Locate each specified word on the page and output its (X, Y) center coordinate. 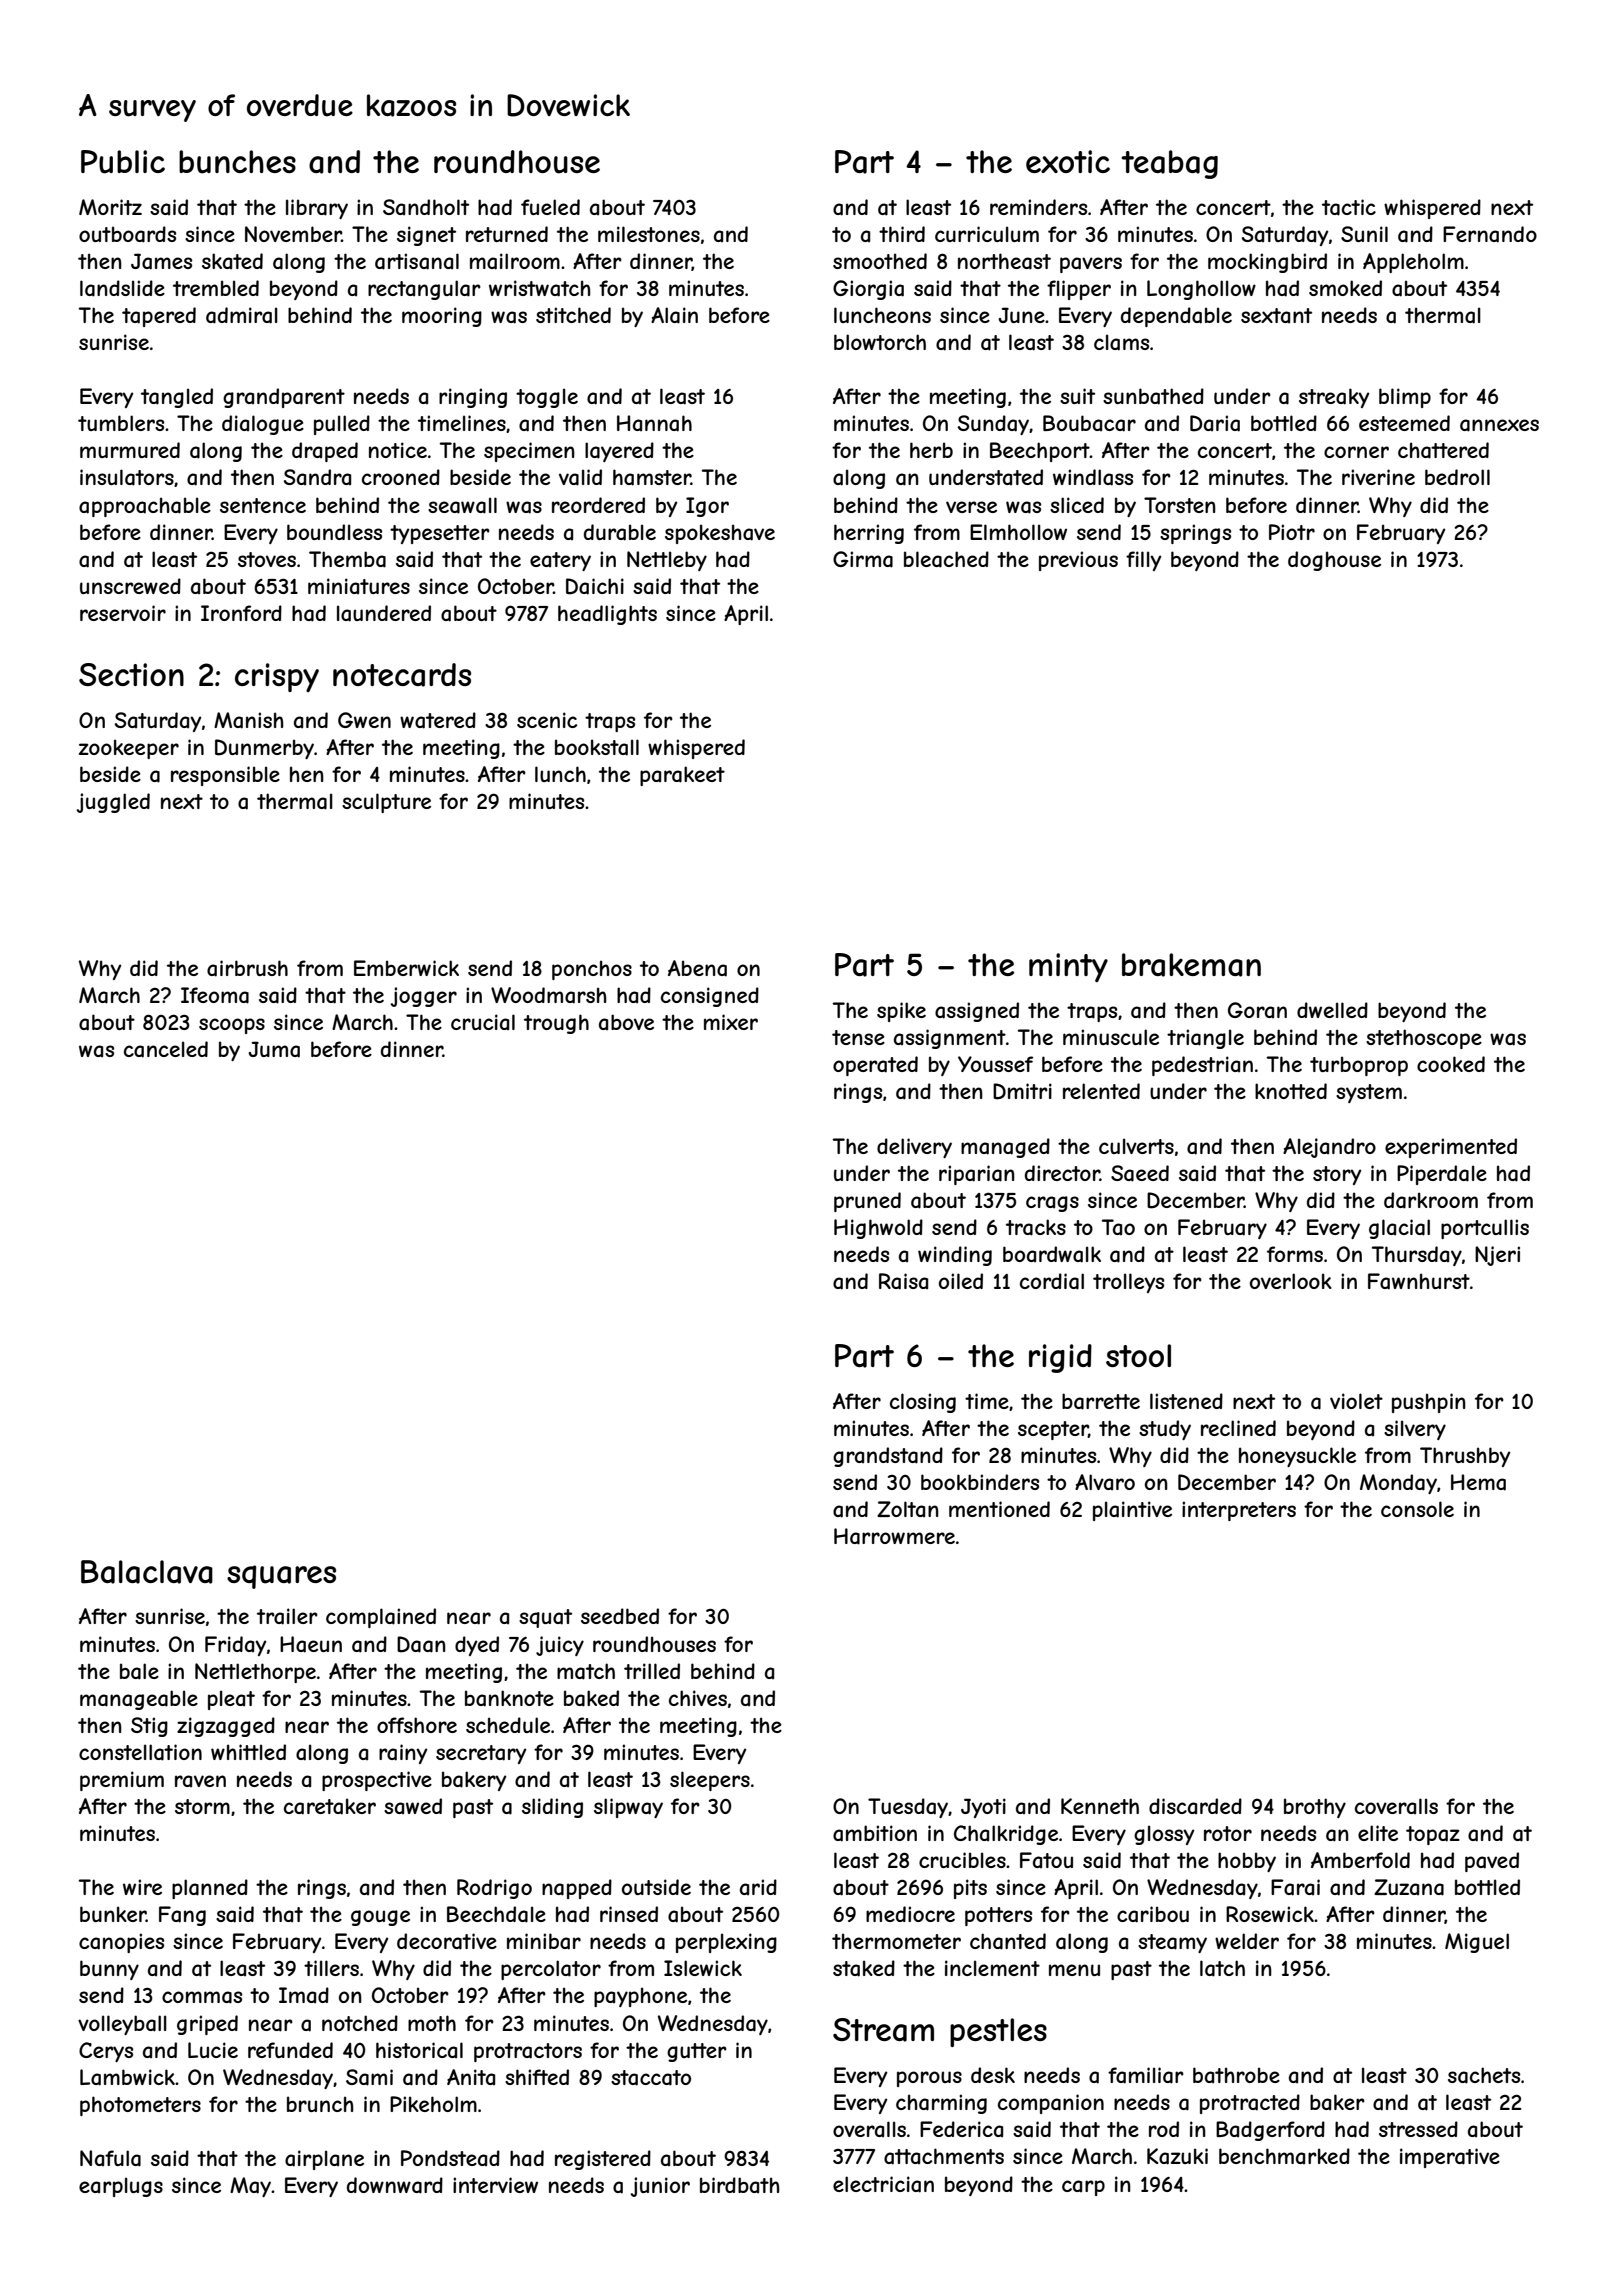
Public (123, 162)
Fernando (1490, 234)
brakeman (1191, 965)
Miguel (1477, 1943)
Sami (369, 2077)
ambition (875, 1833)
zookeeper (129, 749)
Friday (235, 1646)
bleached (946, 559)
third (902, 234)
